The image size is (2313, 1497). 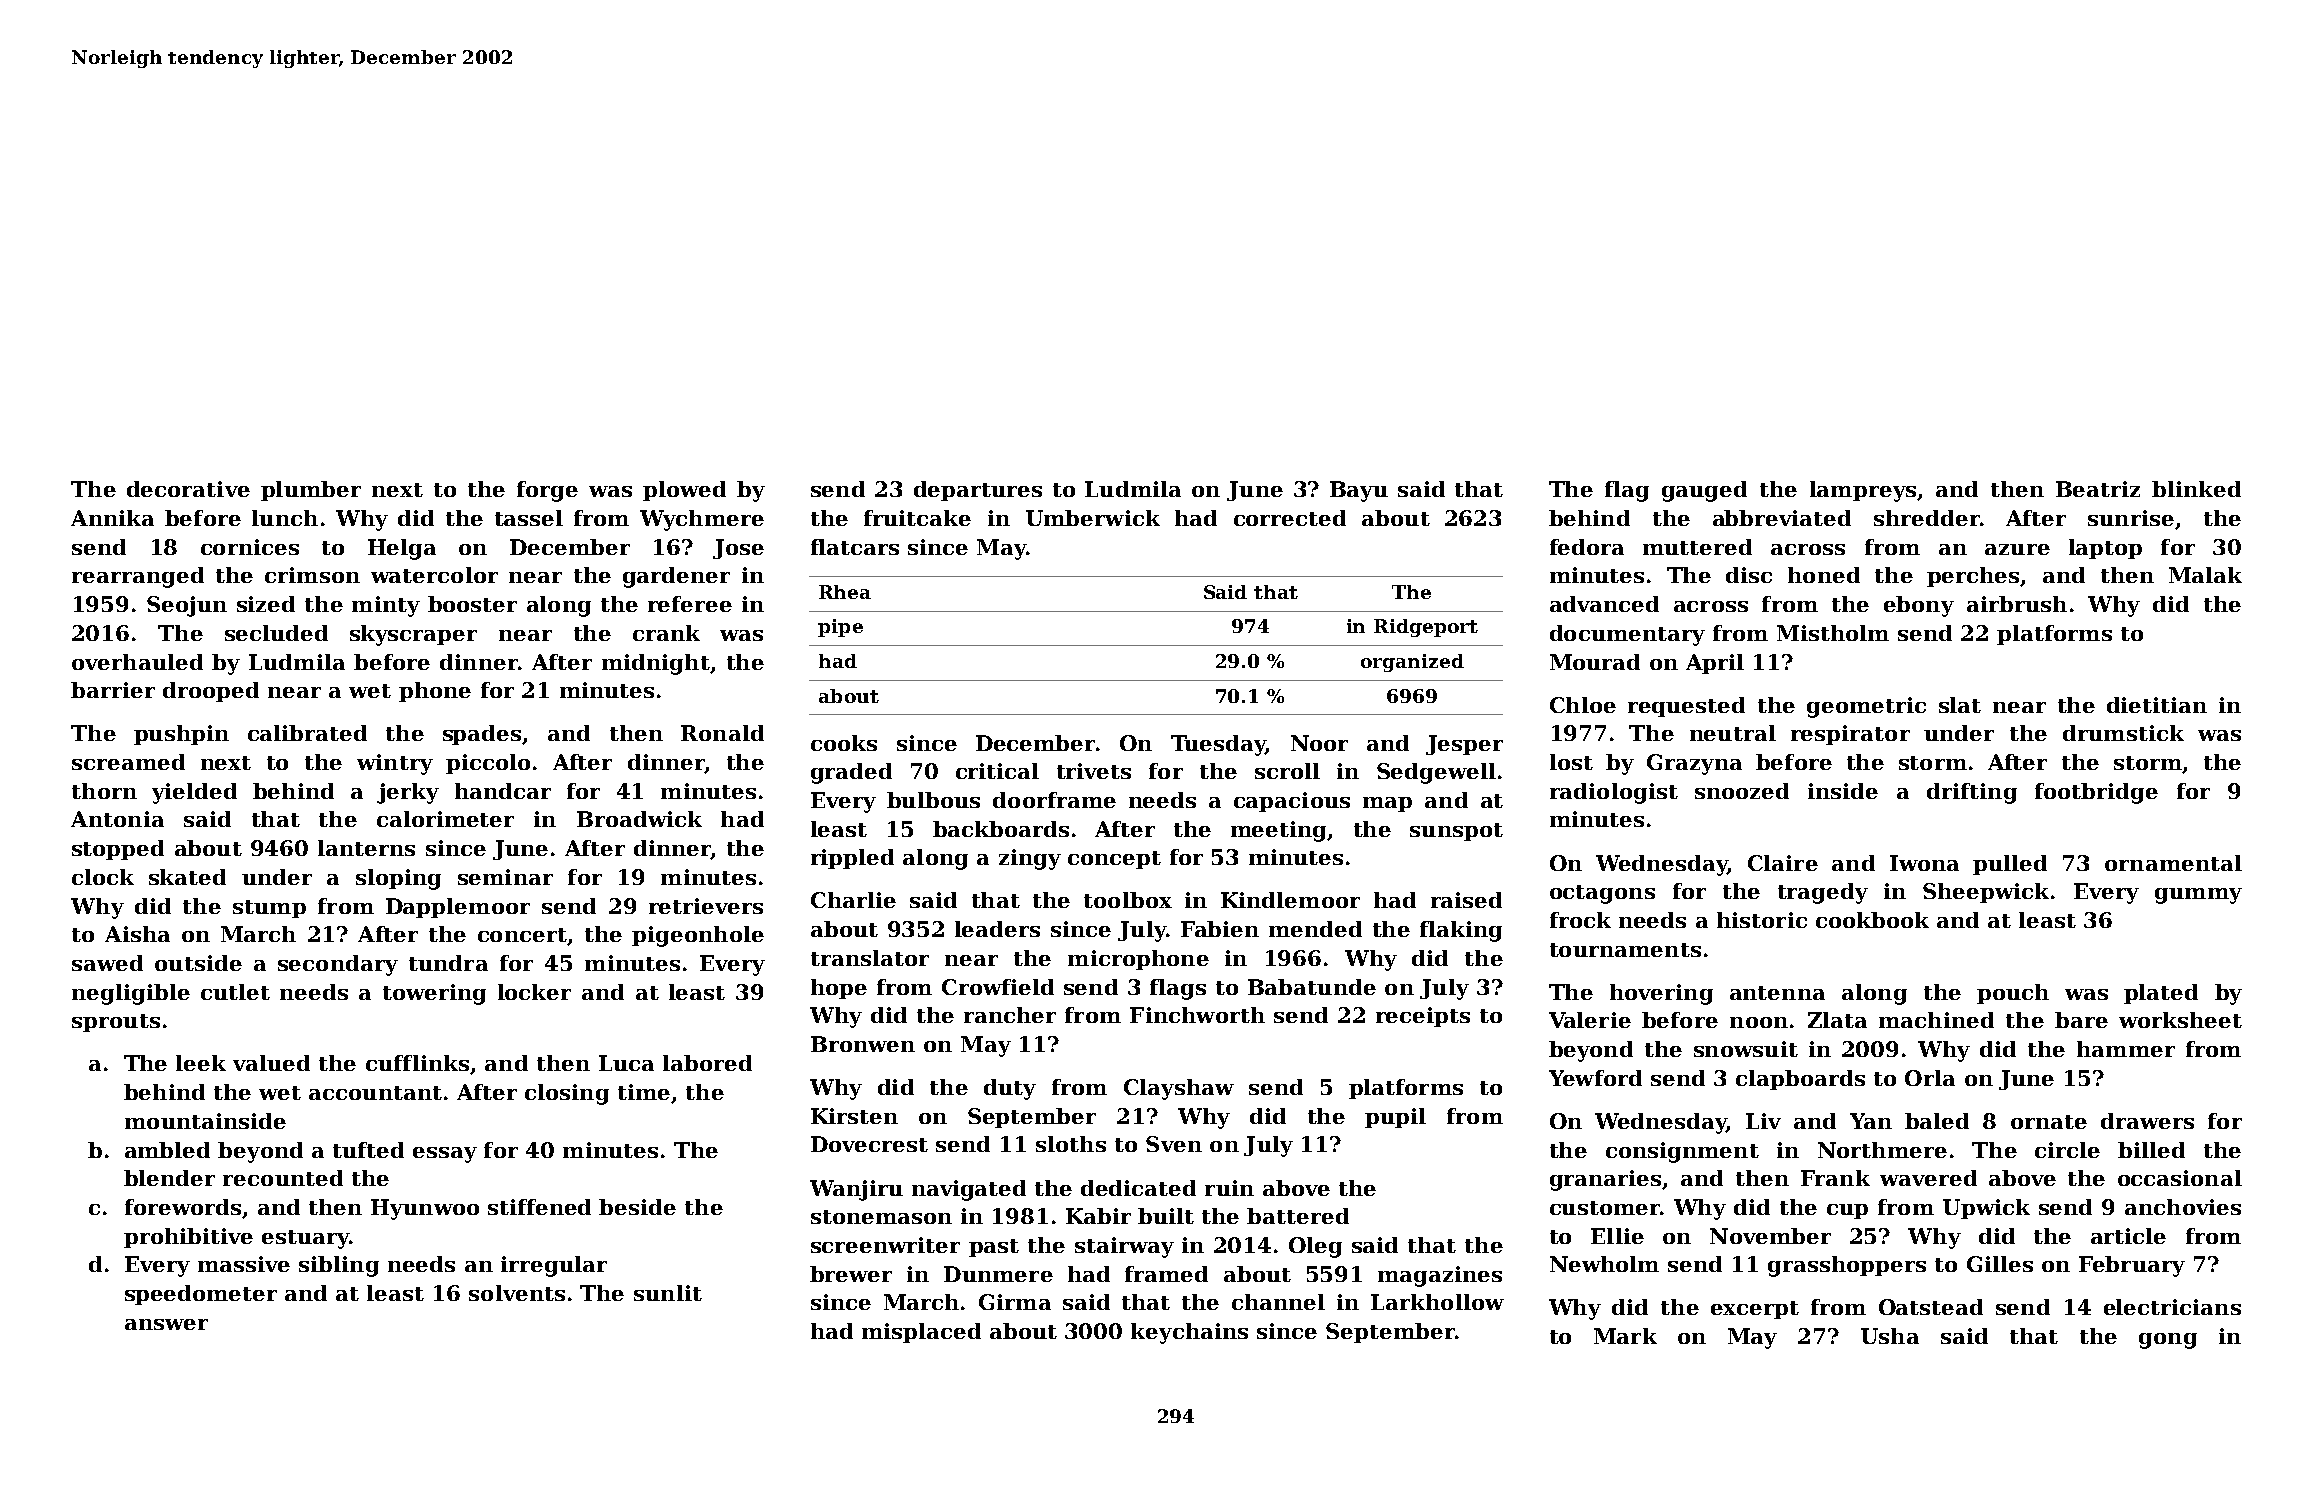 I want to click on duty, so click(x=1010, y=1089).
